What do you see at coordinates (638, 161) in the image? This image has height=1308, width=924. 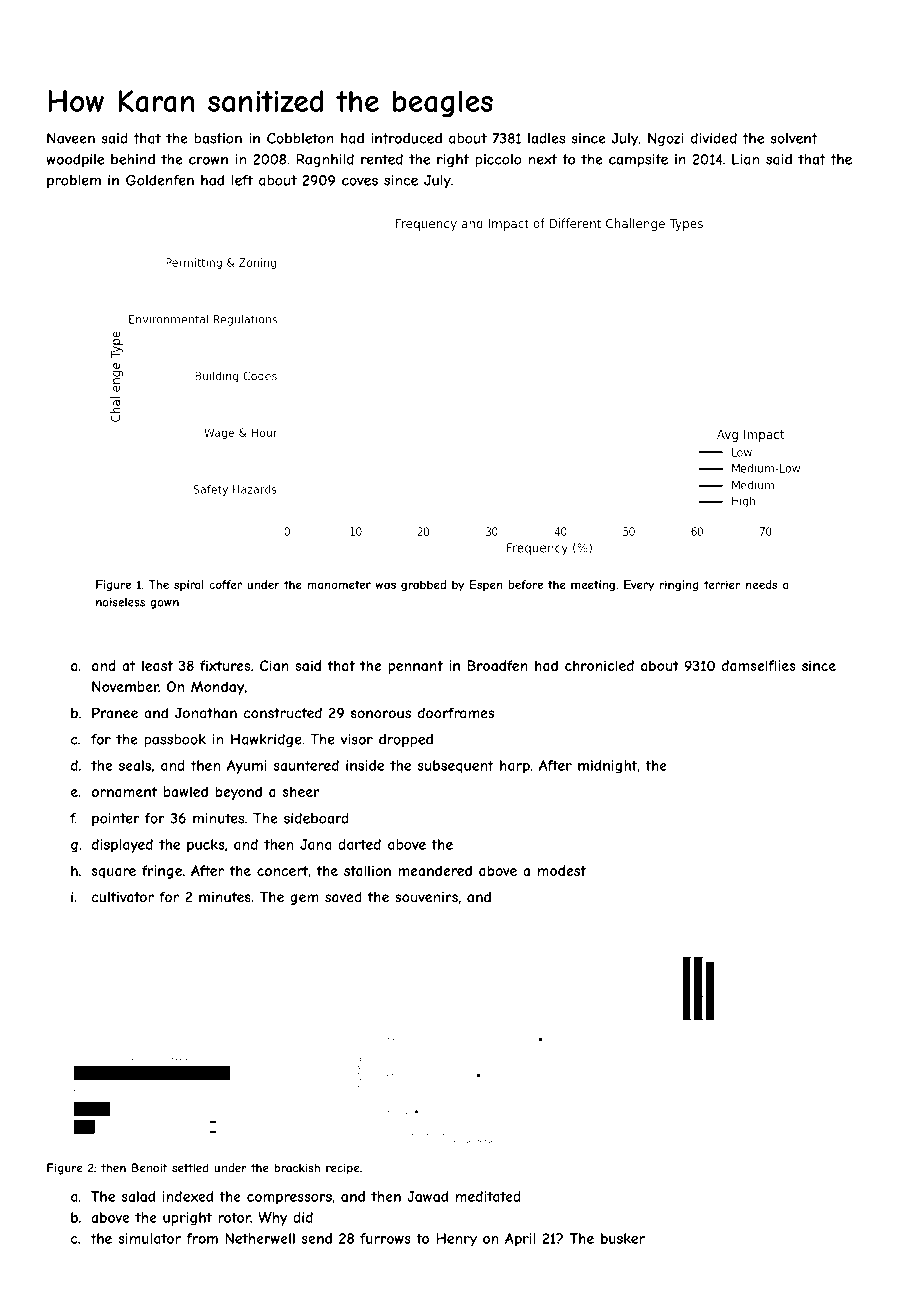 I see `campsite` at bounding box center [638, 161].
